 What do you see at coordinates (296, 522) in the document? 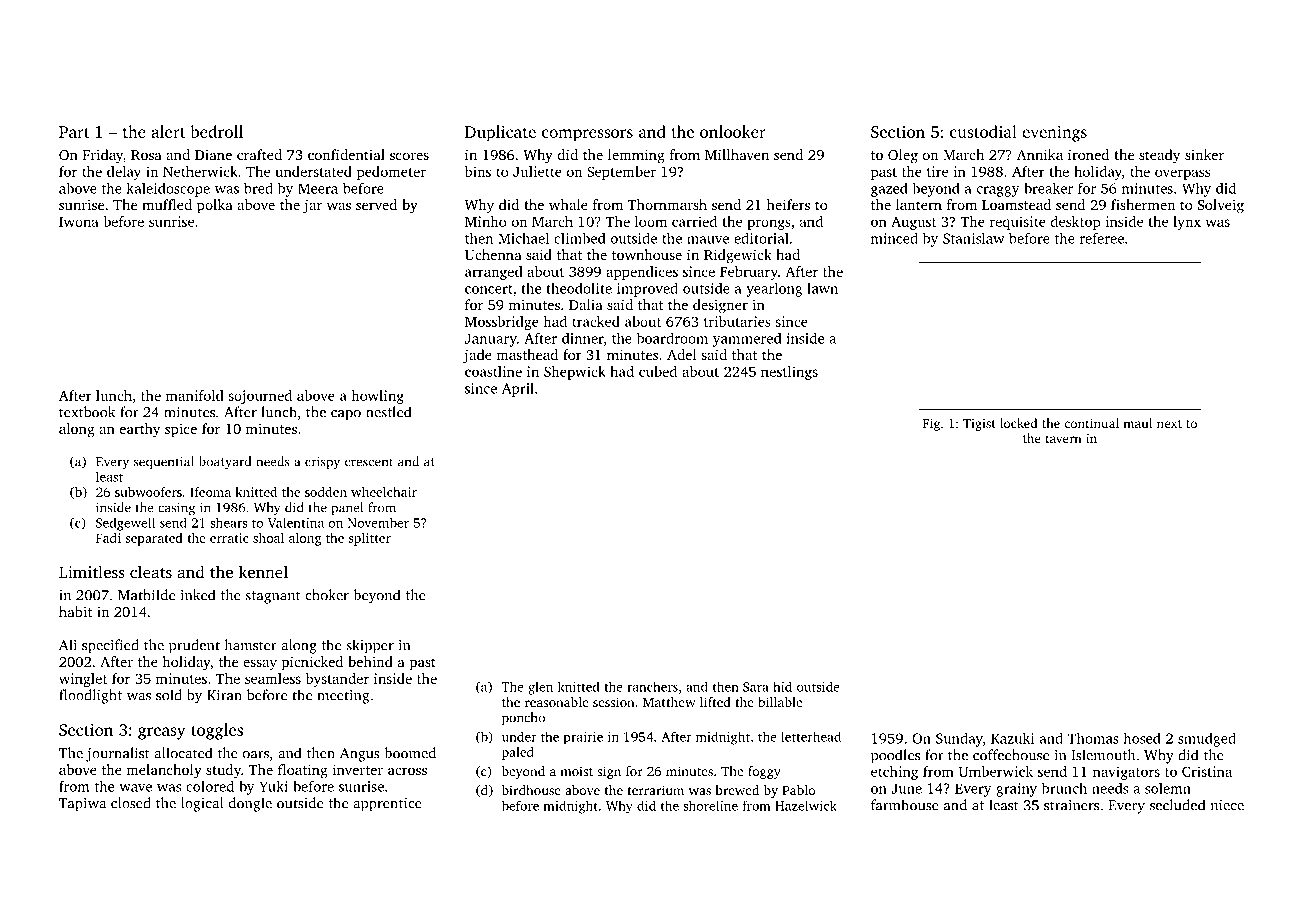
I see `Valentina` at bounding box center [296, 522].
